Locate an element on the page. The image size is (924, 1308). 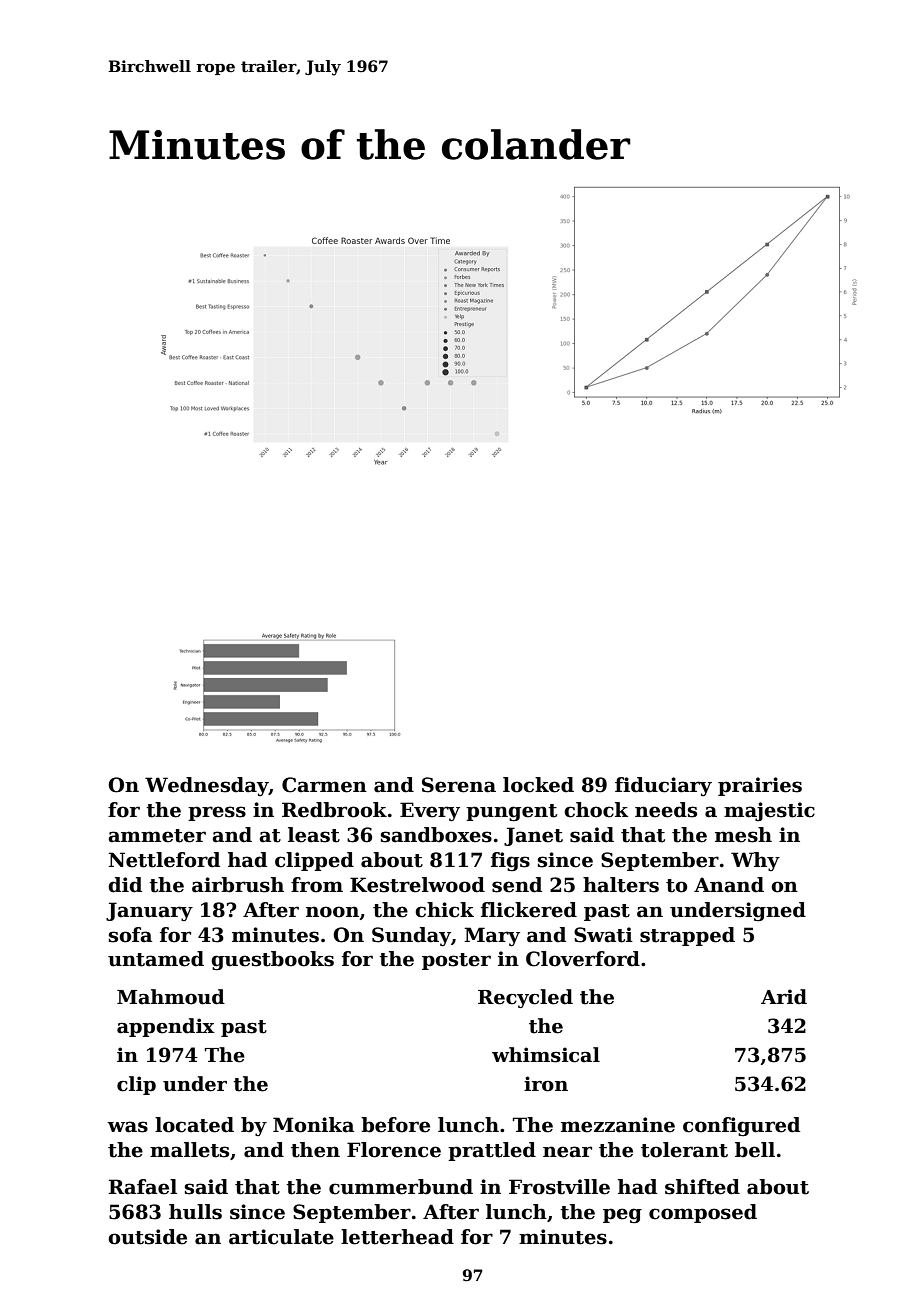
halters is located at coordinates (621, 885).
